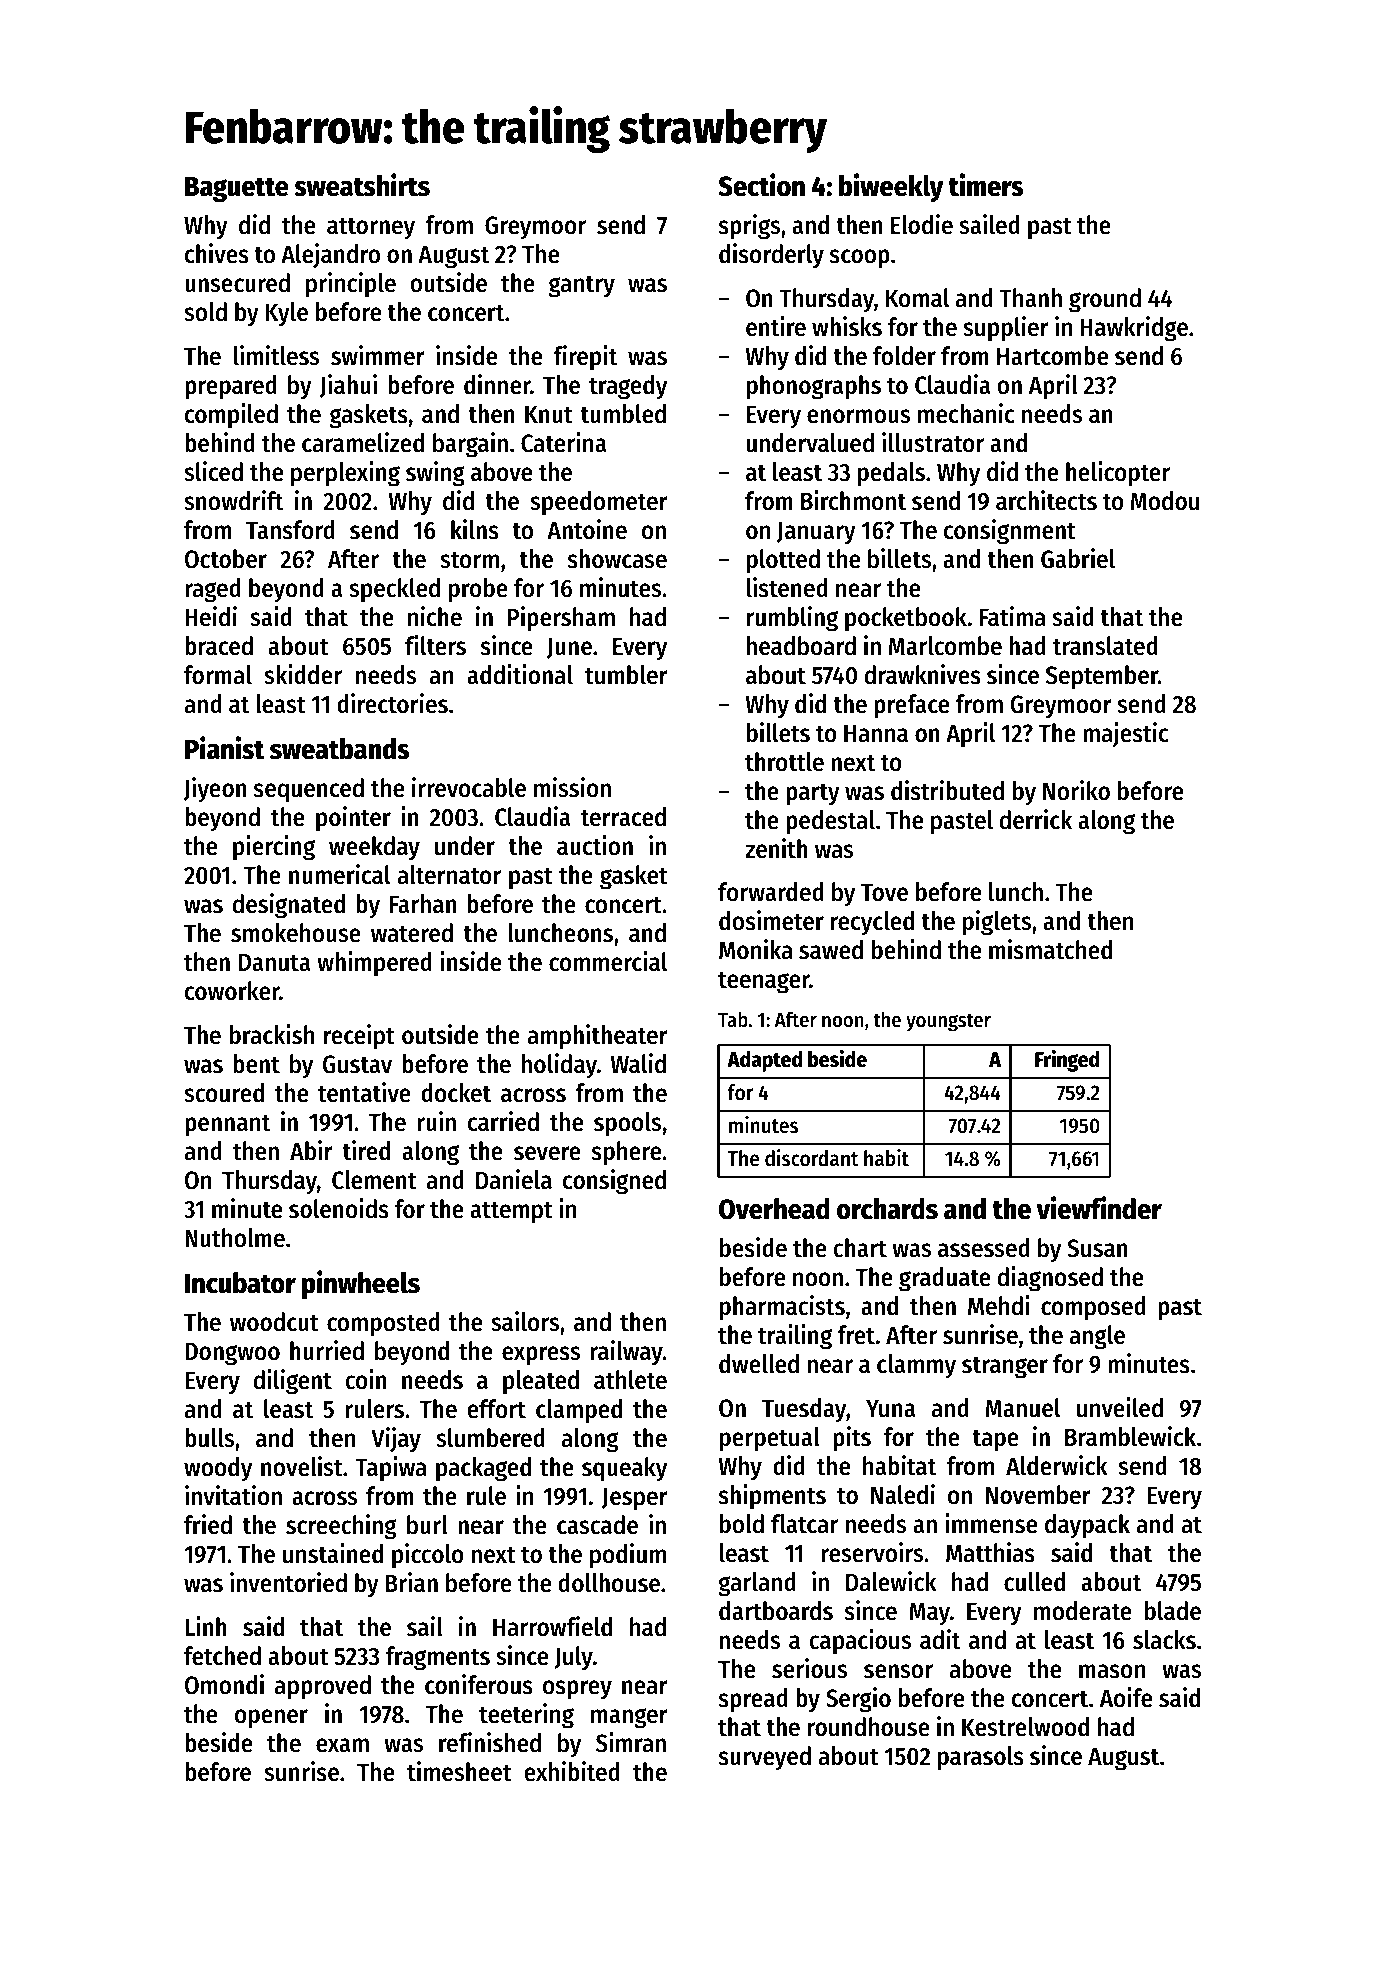 The image size is (1386, 1969). Describe the element at coordinates (364, 1092) in the image. I see `tentative` at that location.
